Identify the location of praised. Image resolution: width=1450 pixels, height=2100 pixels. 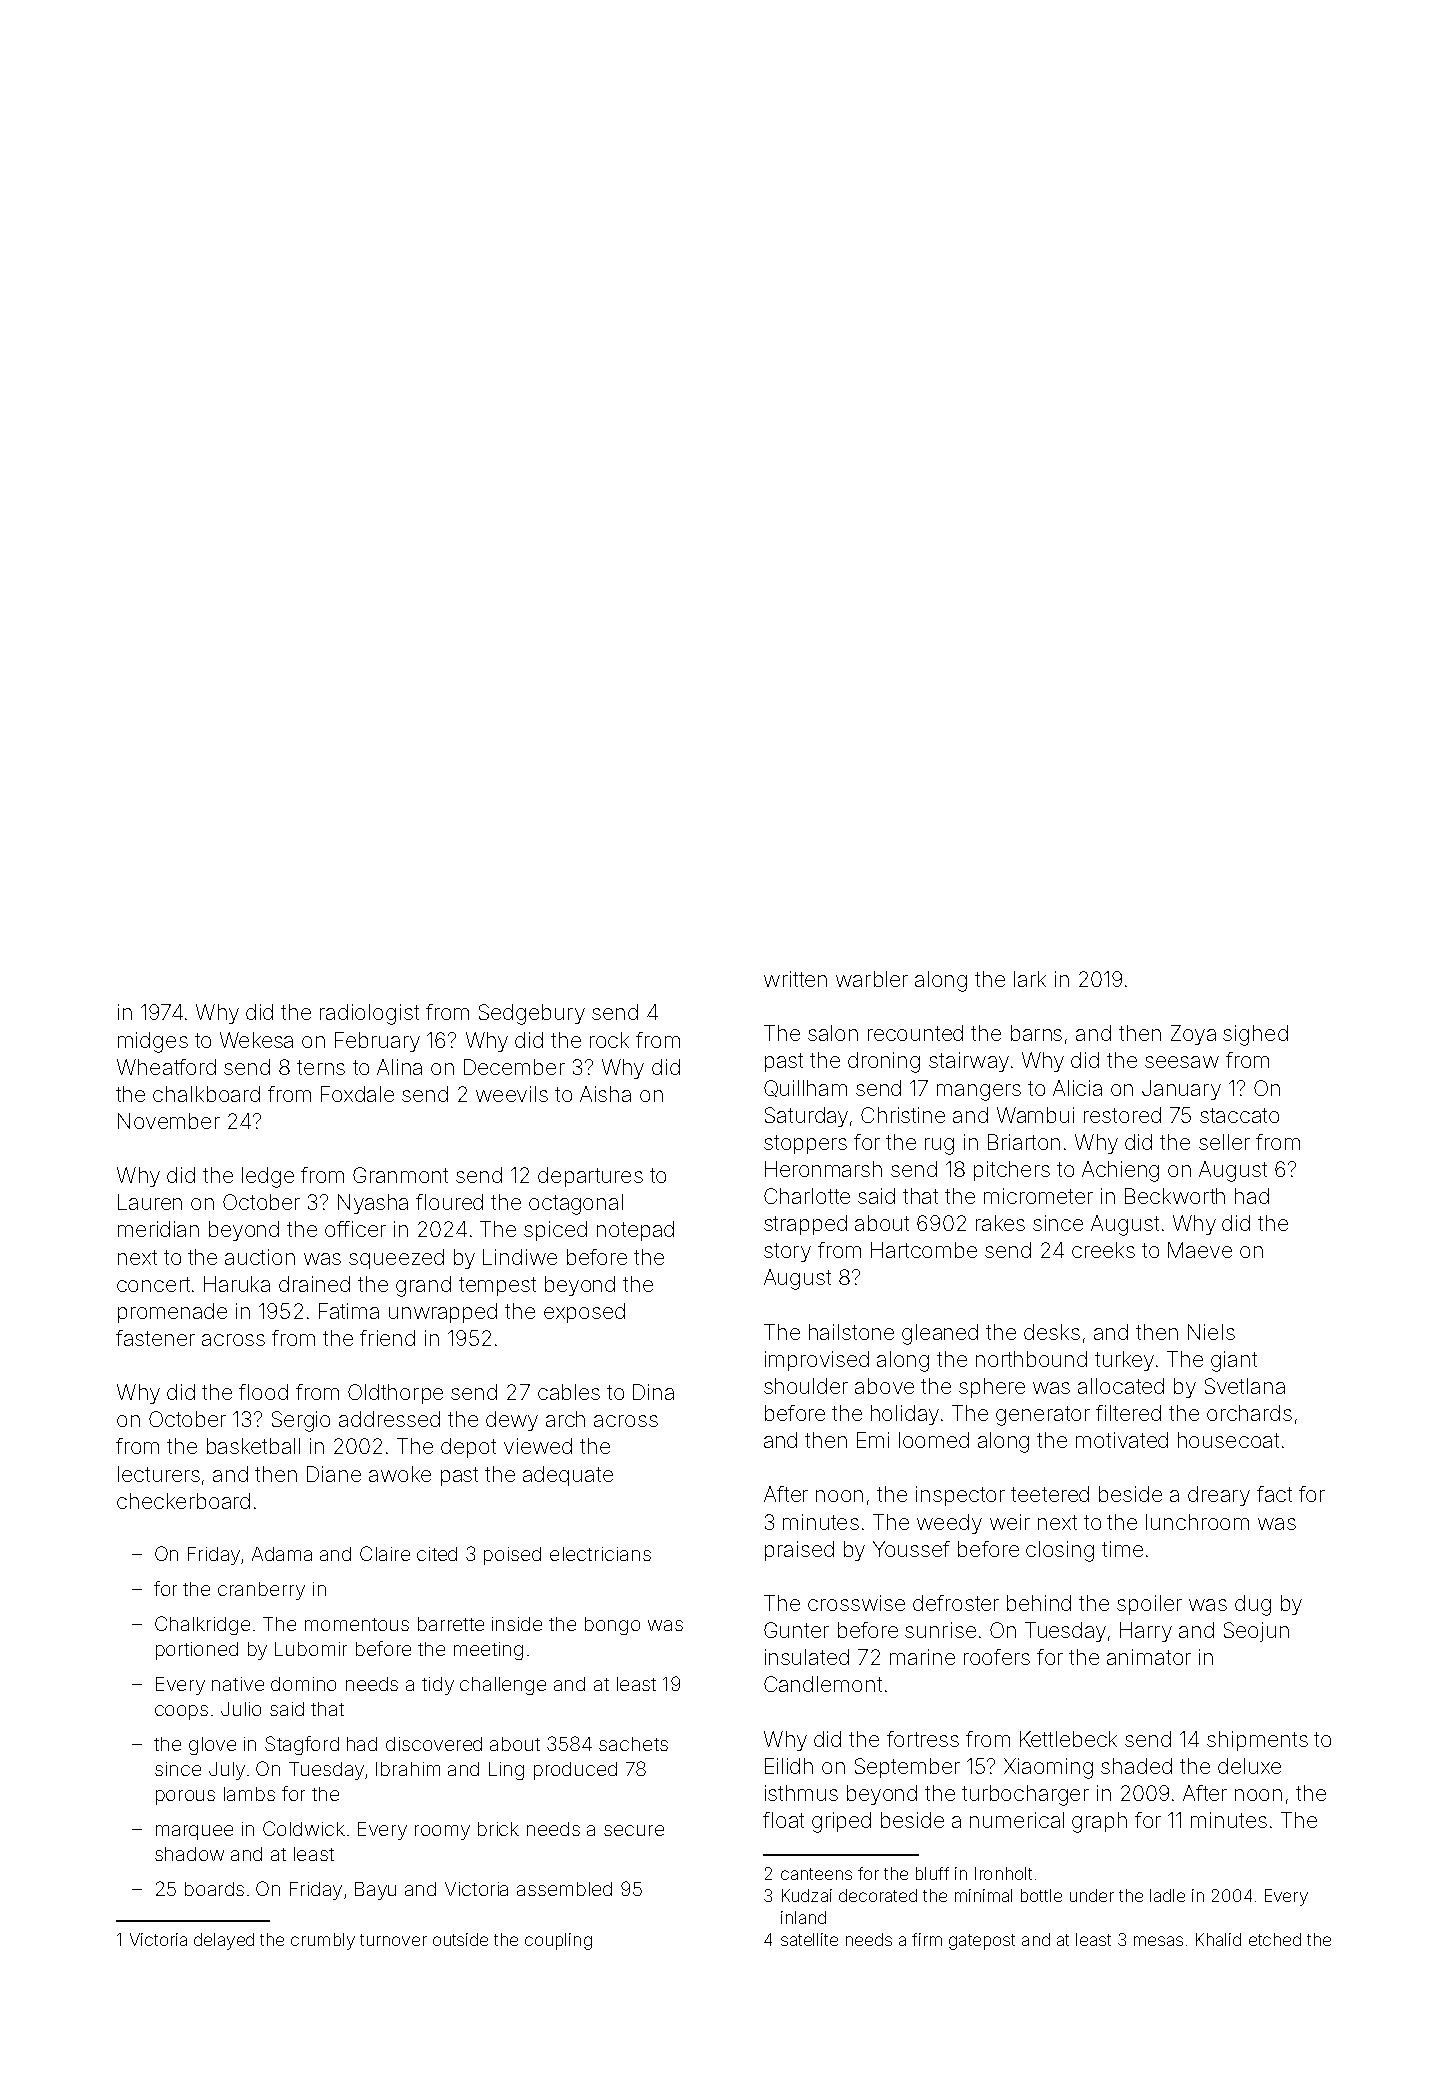
(799, 1551).
